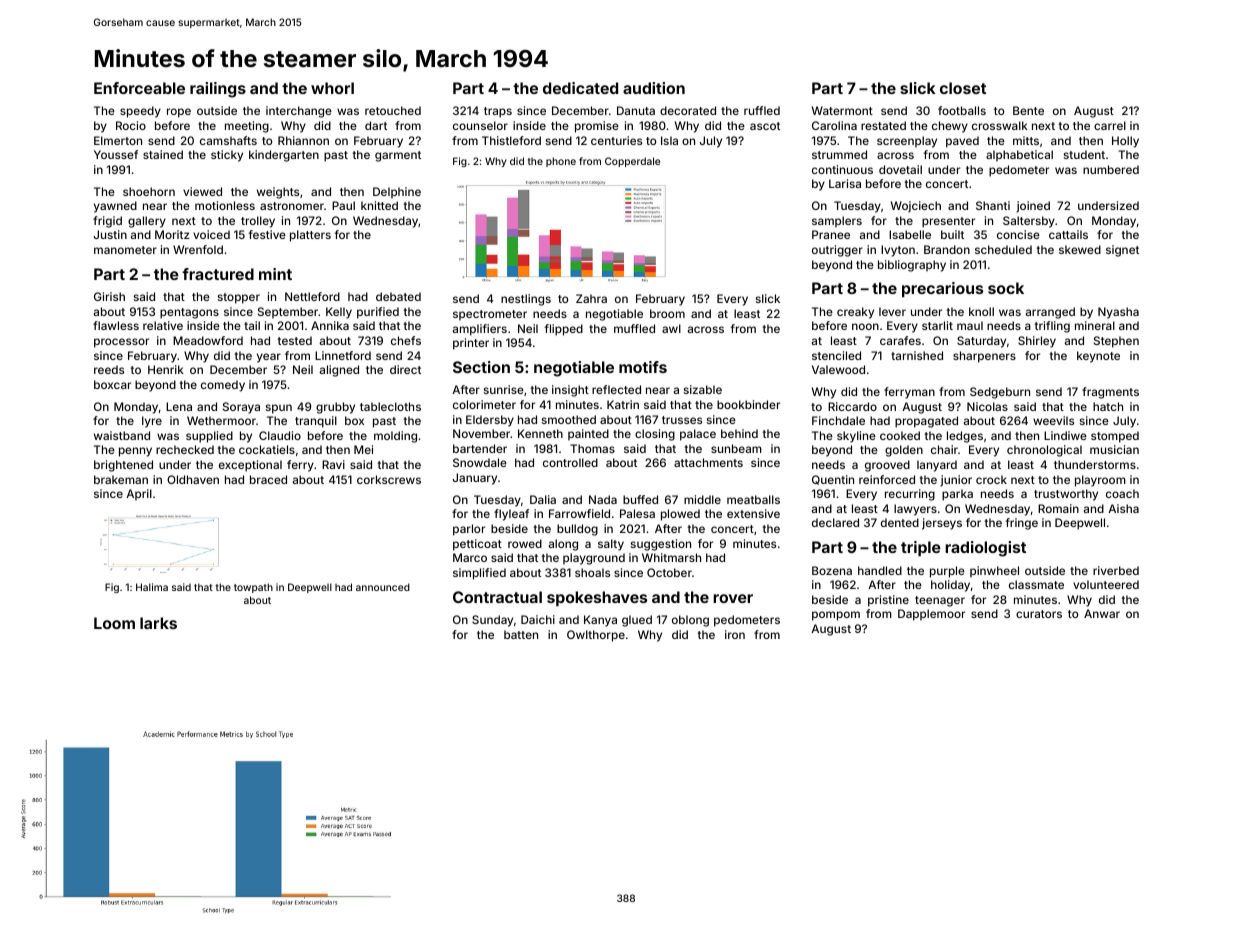 Image resolution: width=1233 pixels, height=952 pixels. I want to click on Loom, so click(114, 623).
